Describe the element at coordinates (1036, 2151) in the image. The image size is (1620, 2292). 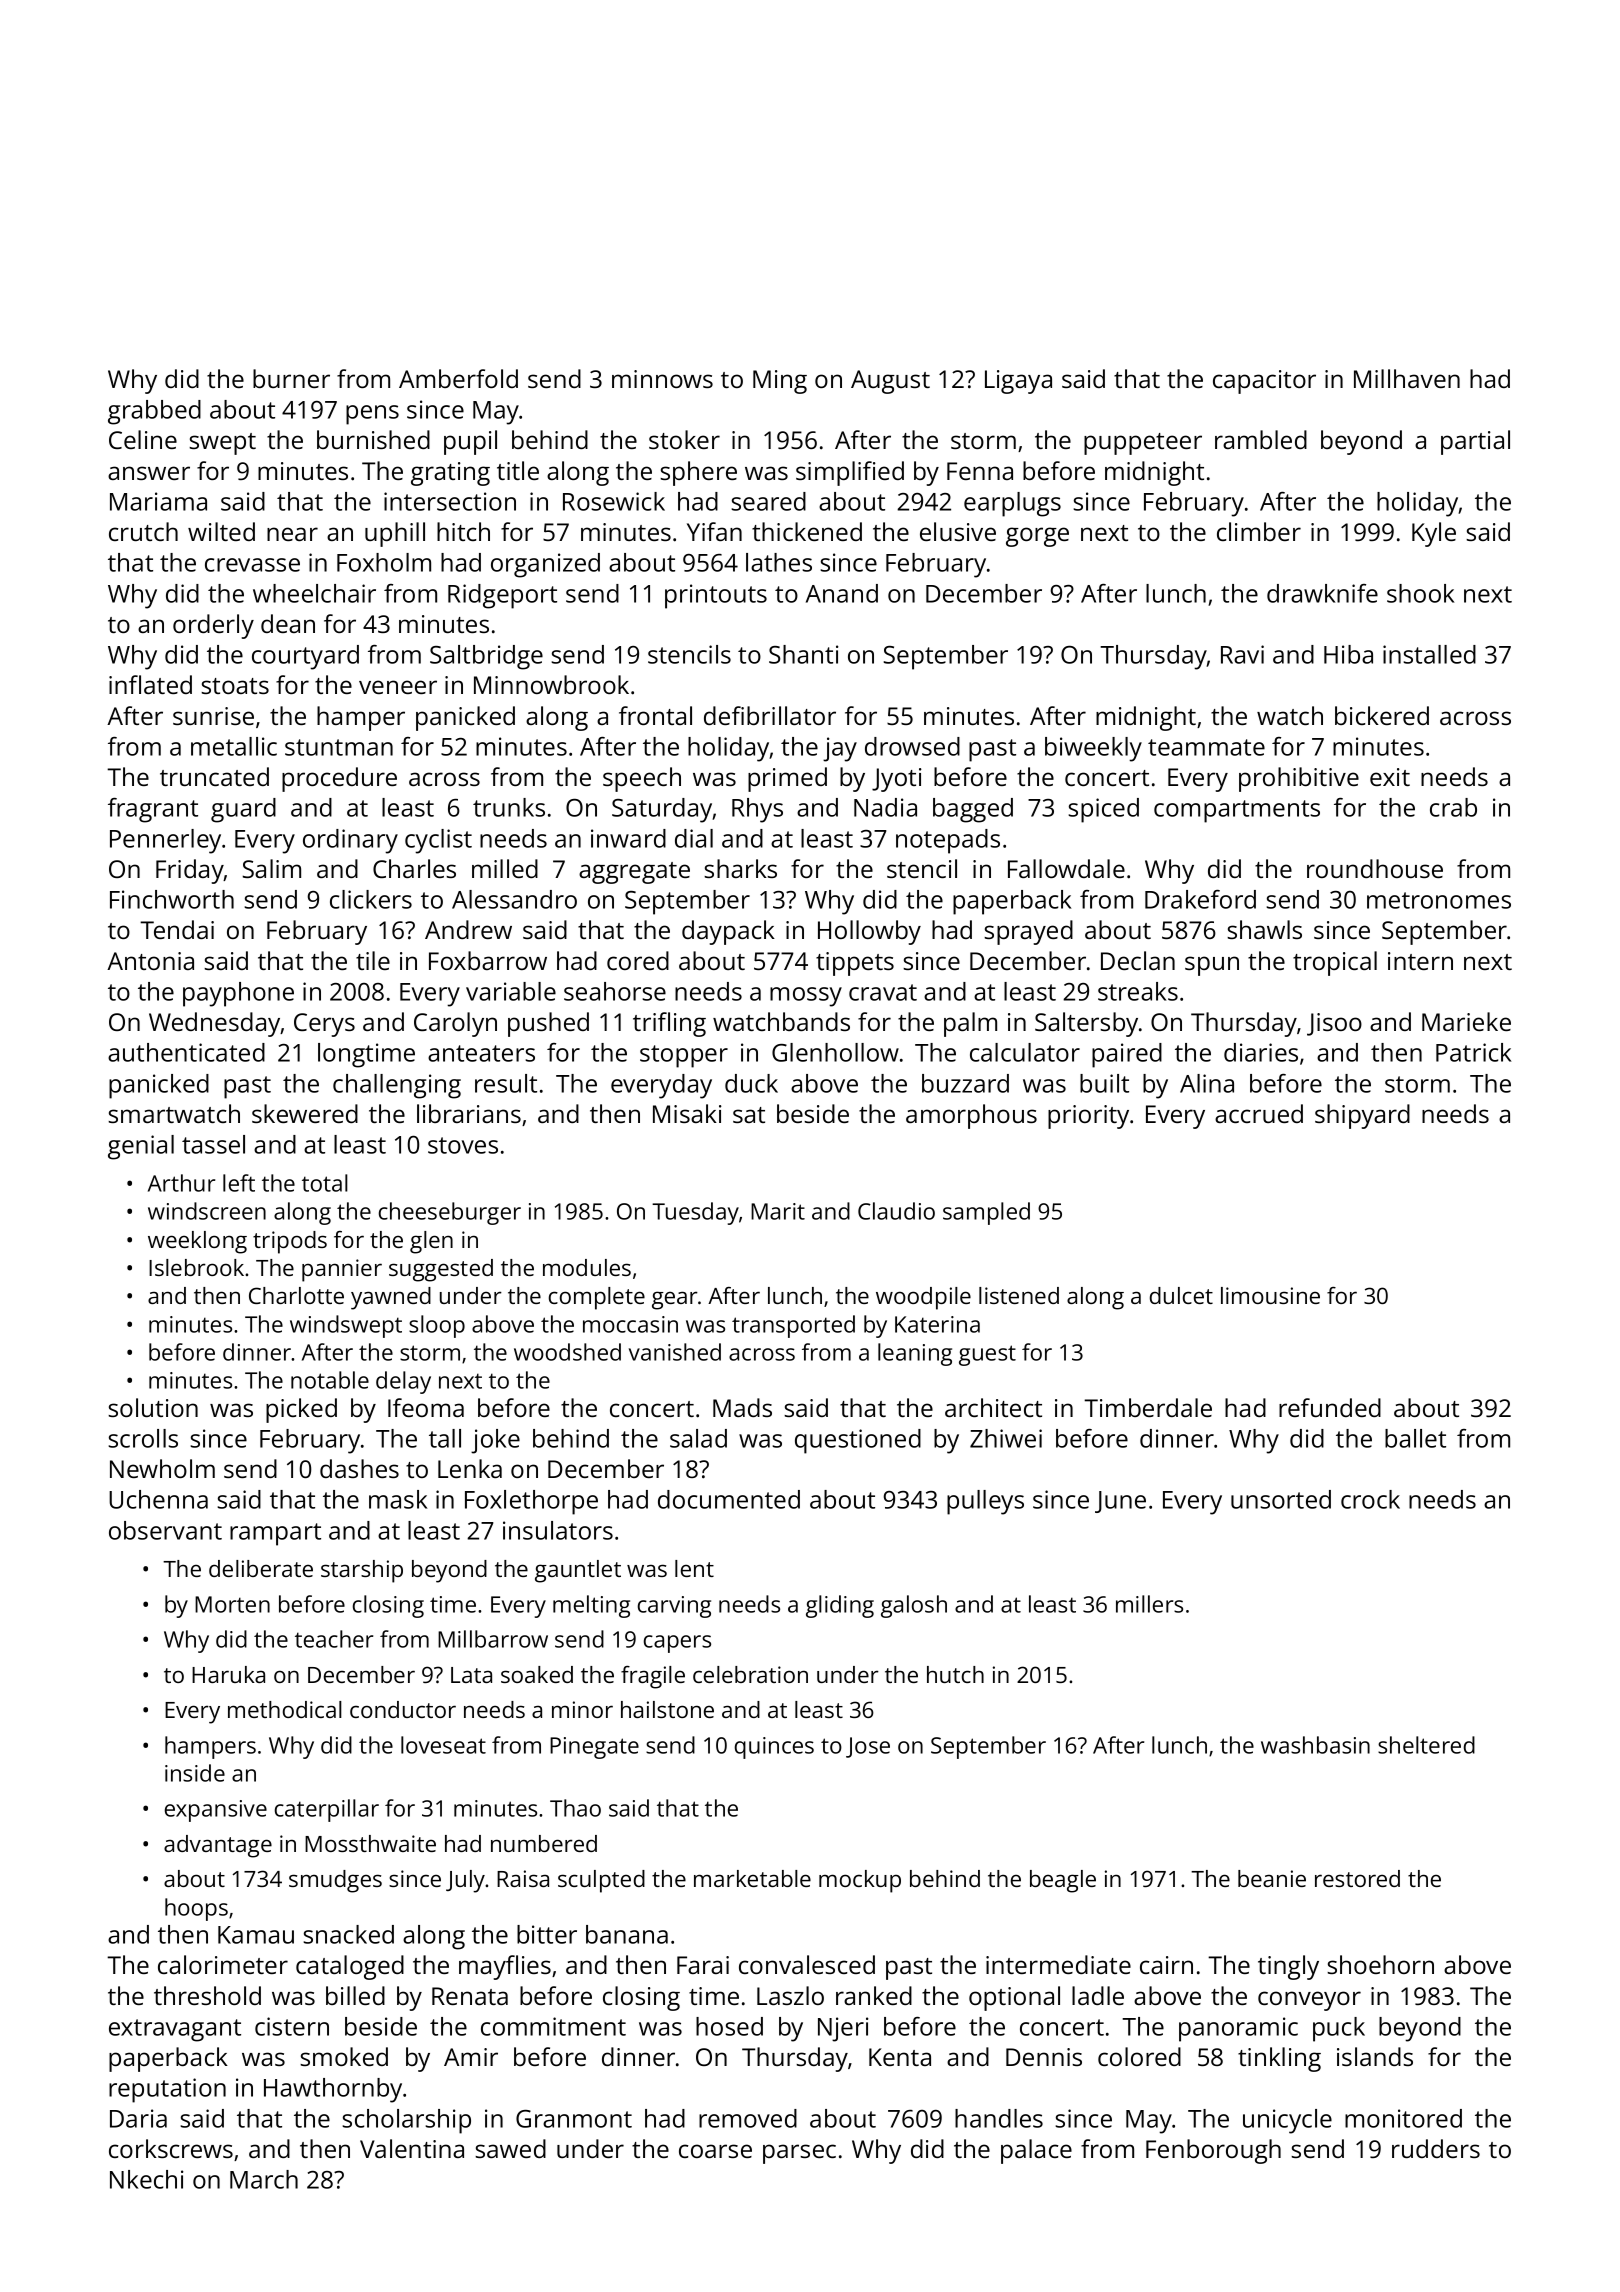
I see `palace` at that location.
